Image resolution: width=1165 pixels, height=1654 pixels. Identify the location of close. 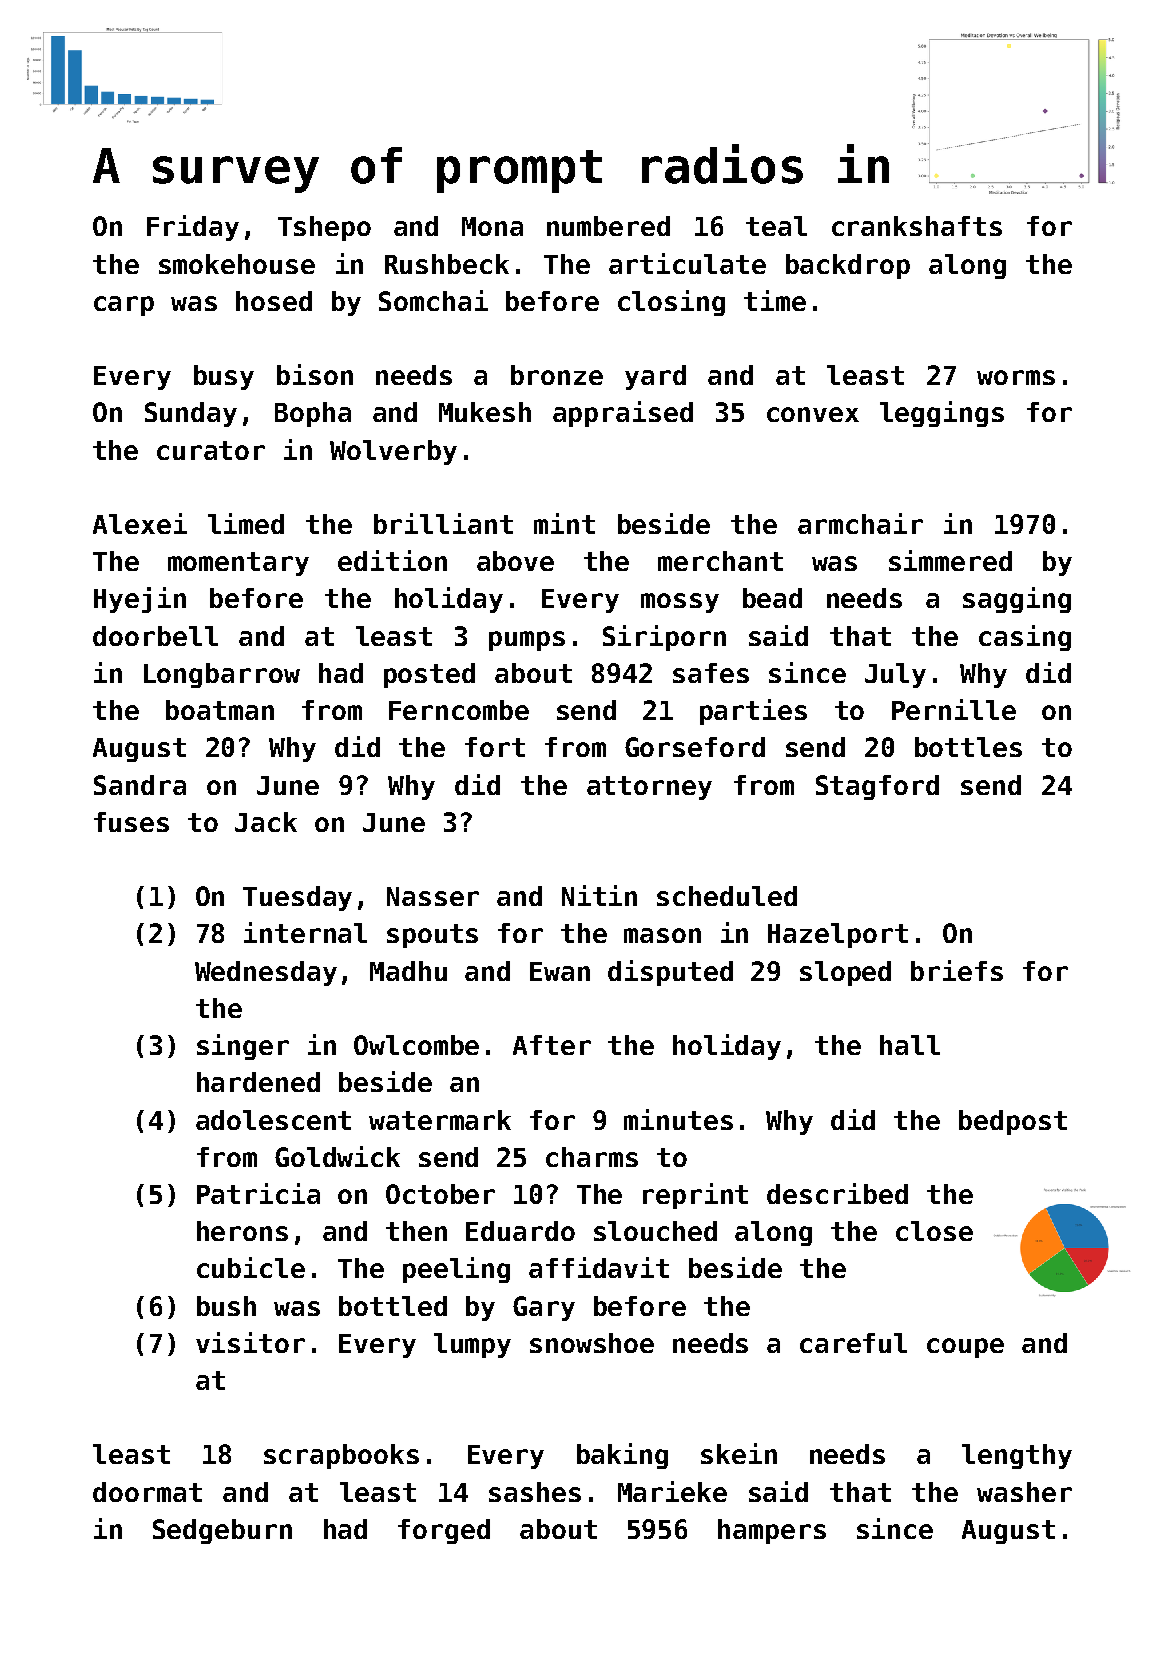
(934, 1231).
